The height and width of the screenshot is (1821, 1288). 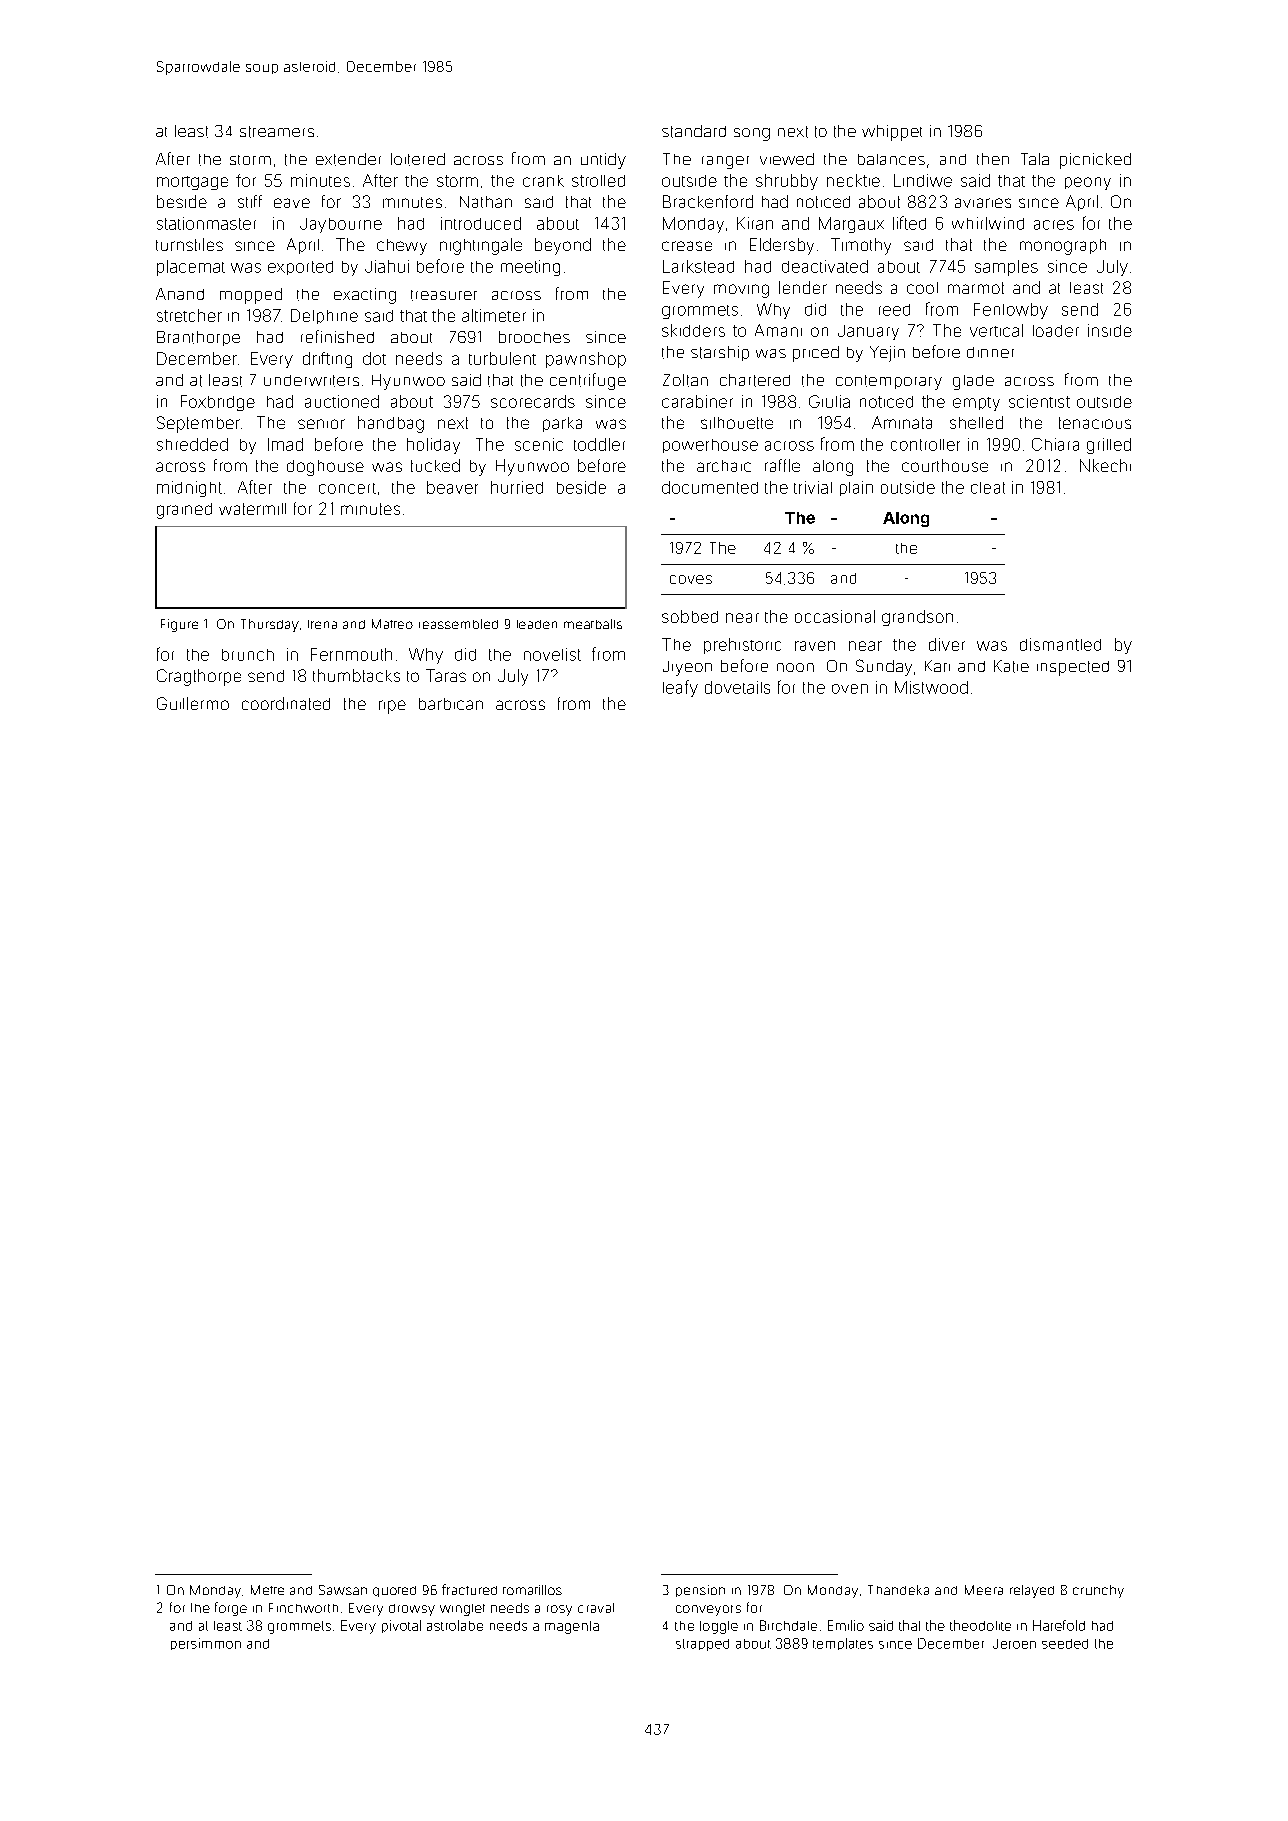 What do you see at coordinates (931, 687) in the screenshot?
I see `Mistwood` at bounding box center [931, 687].
